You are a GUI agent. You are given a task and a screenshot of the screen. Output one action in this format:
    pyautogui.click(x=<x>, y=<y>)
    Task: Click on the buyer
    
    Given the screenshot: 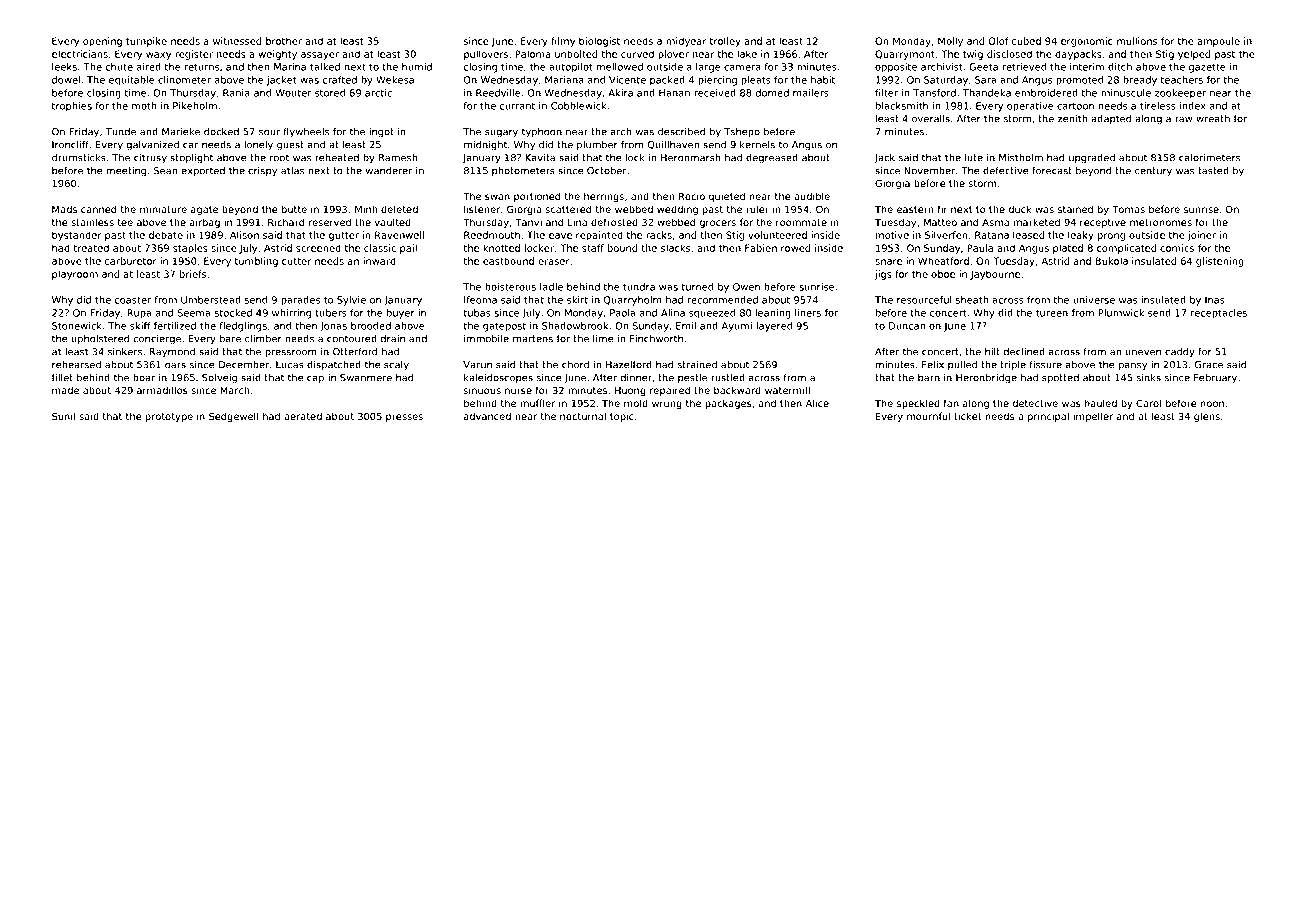 What is the action you would take?
    pyautogui.click(x=401, y=314)
